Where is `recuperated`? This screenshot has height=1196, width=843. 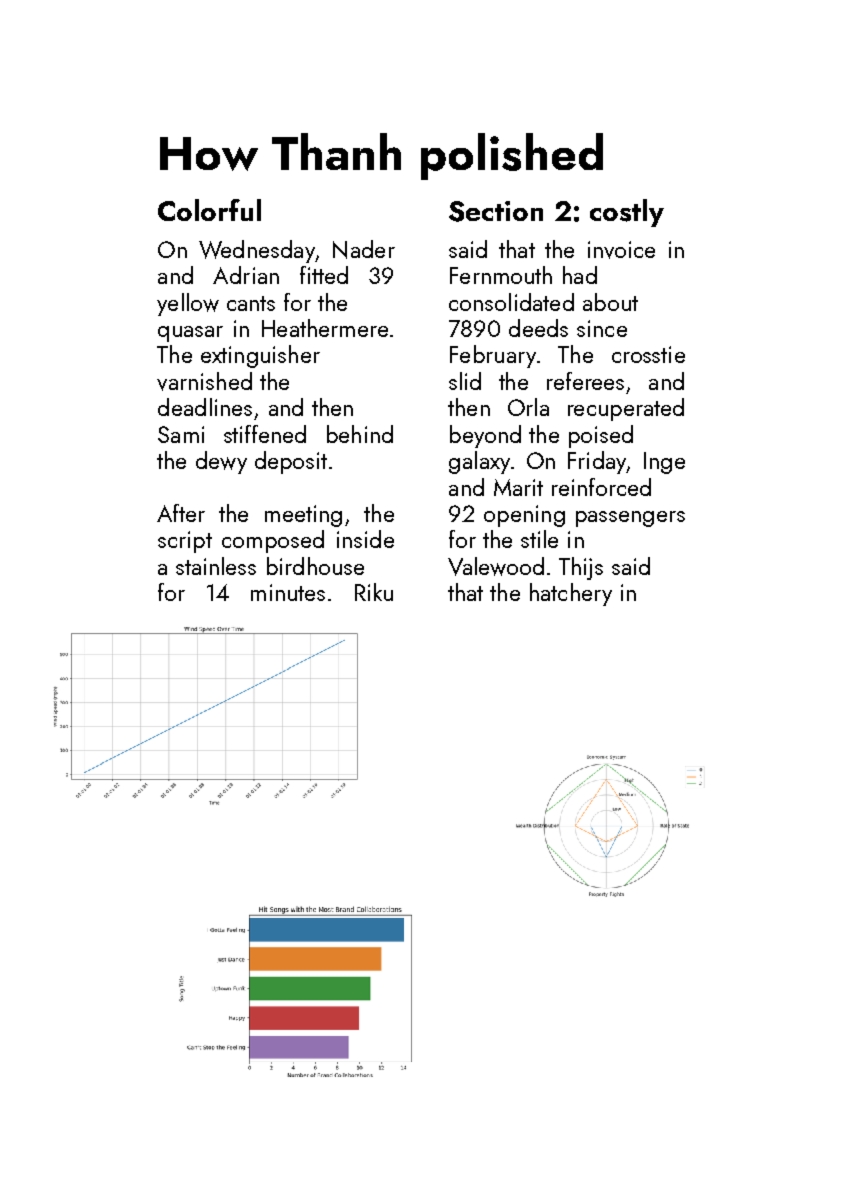
recuperated is located at coordinates (626, 409).
